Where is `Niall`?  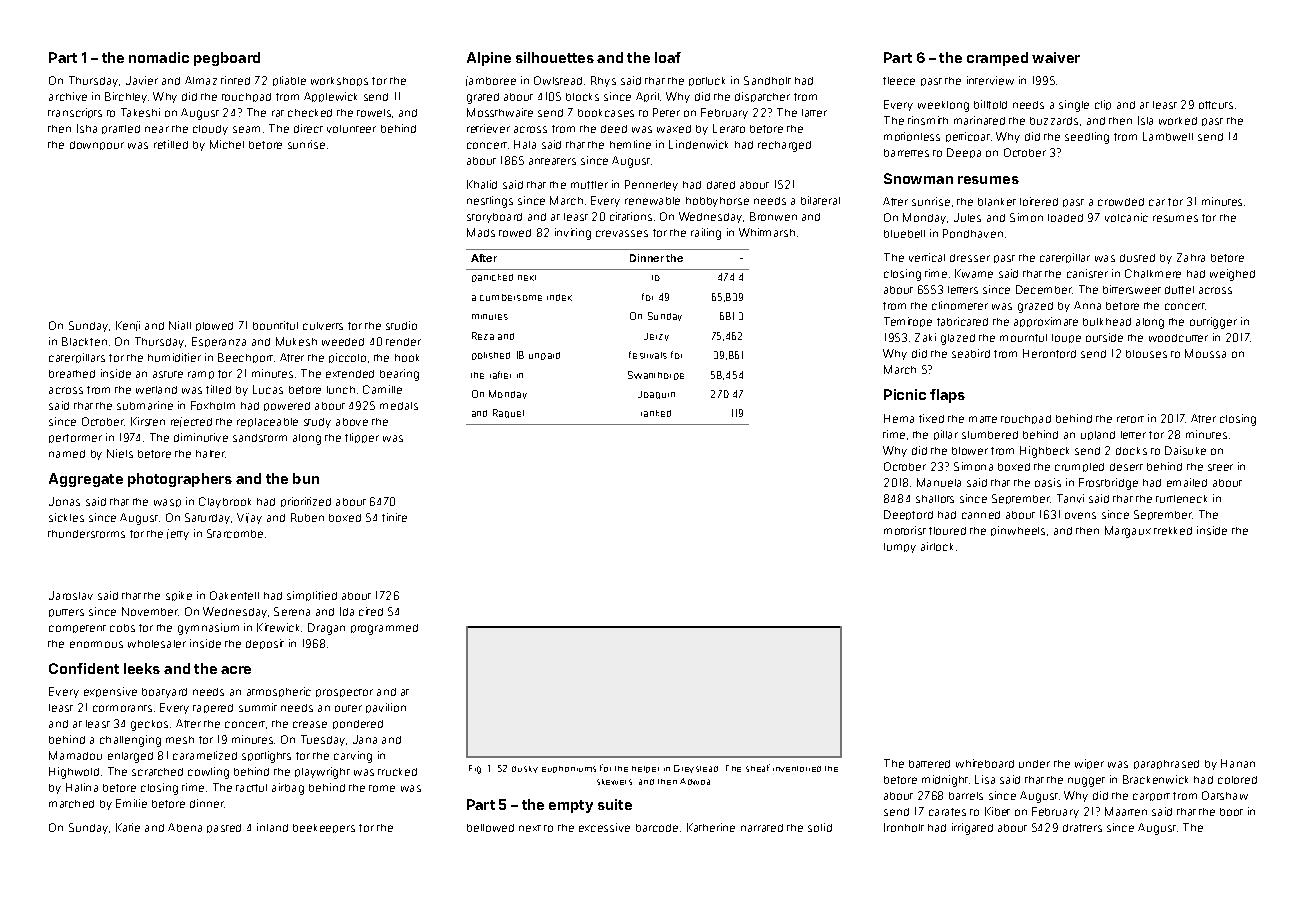 Niall is located at coordinates (180, 325).
